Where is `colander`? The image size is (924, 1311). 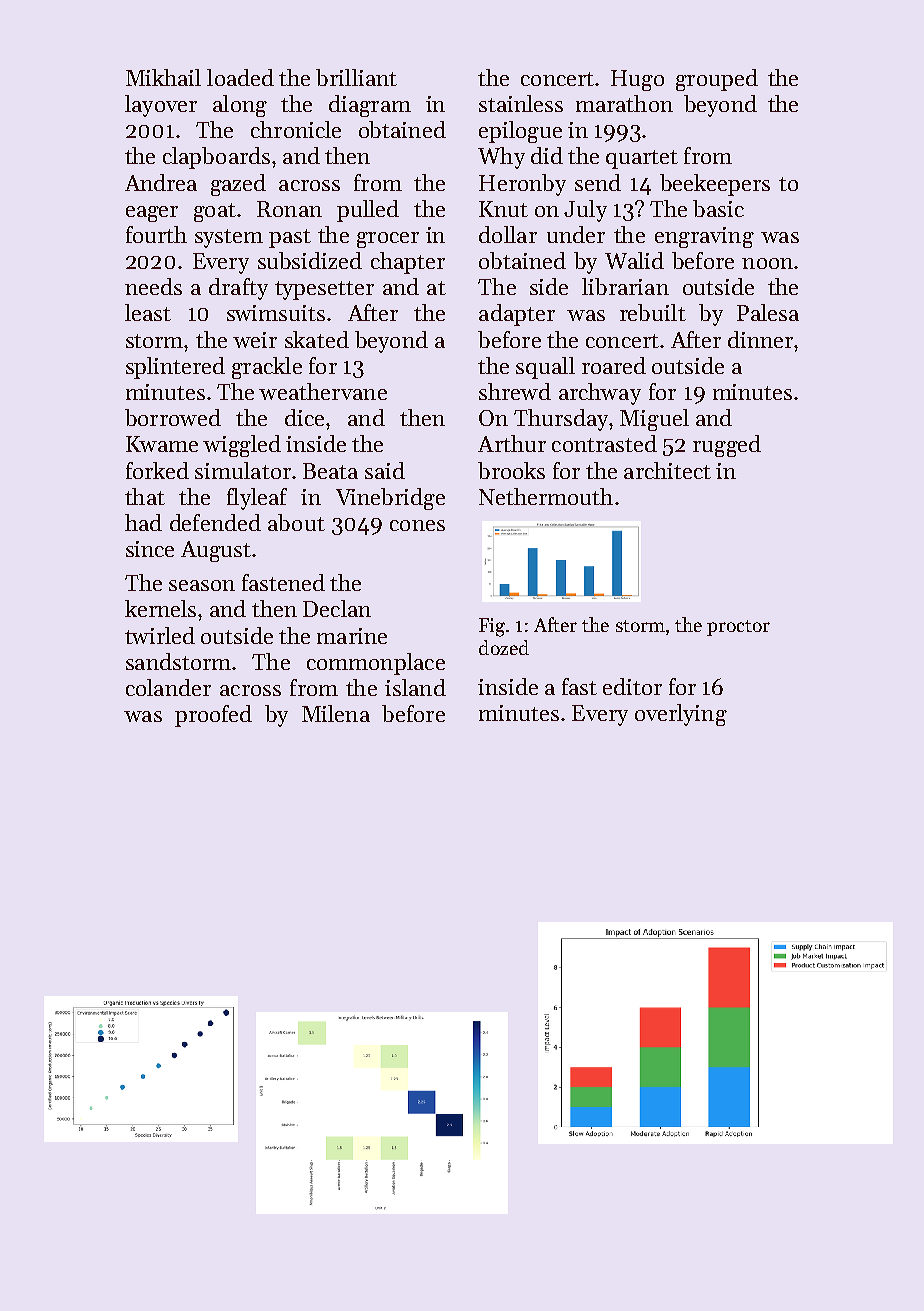
colander is located at coordinates (168, 687).
